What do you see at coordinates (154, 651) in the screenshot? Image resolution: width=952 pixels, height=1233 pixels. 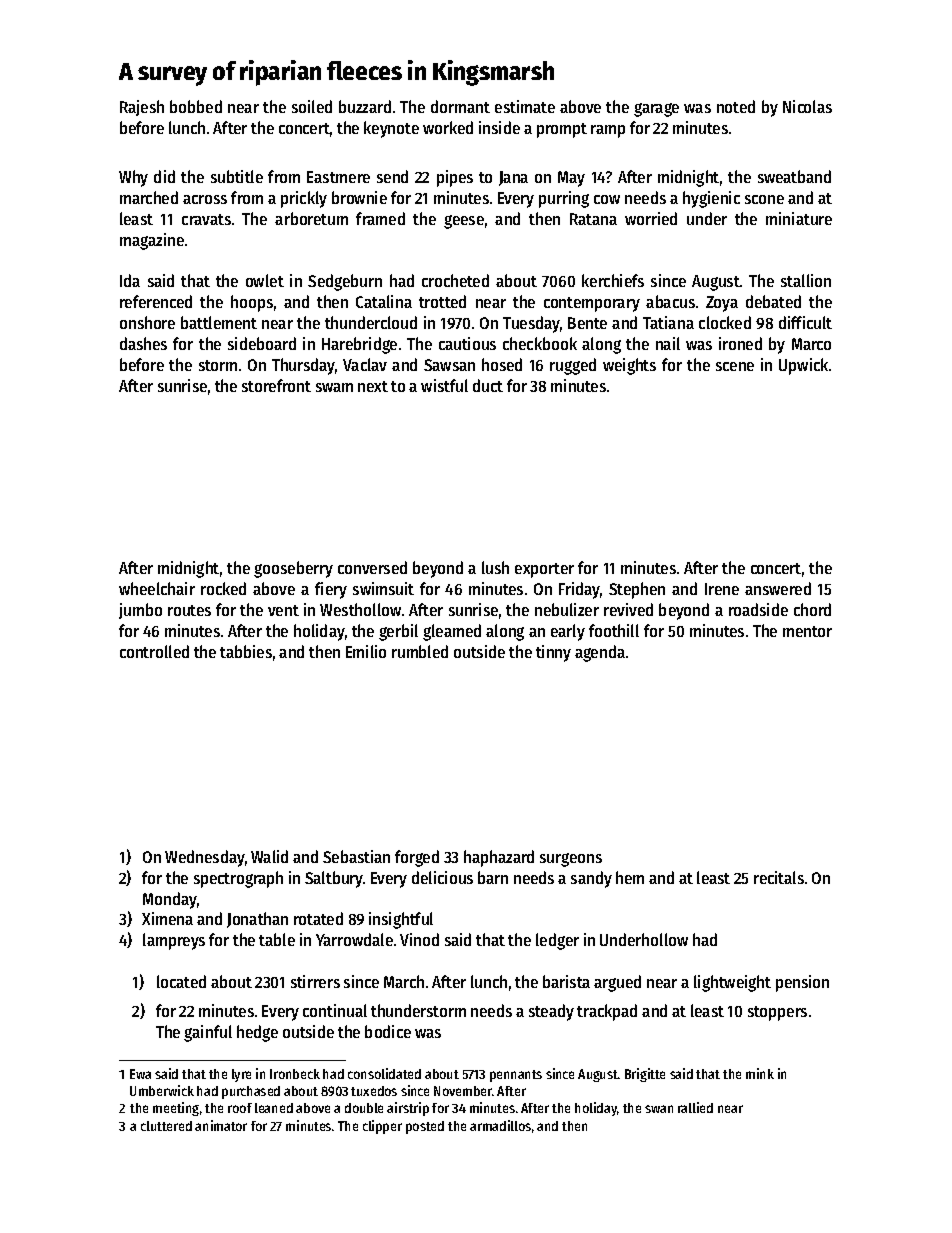 I see `controlled` at bounding box center [154, 651].
